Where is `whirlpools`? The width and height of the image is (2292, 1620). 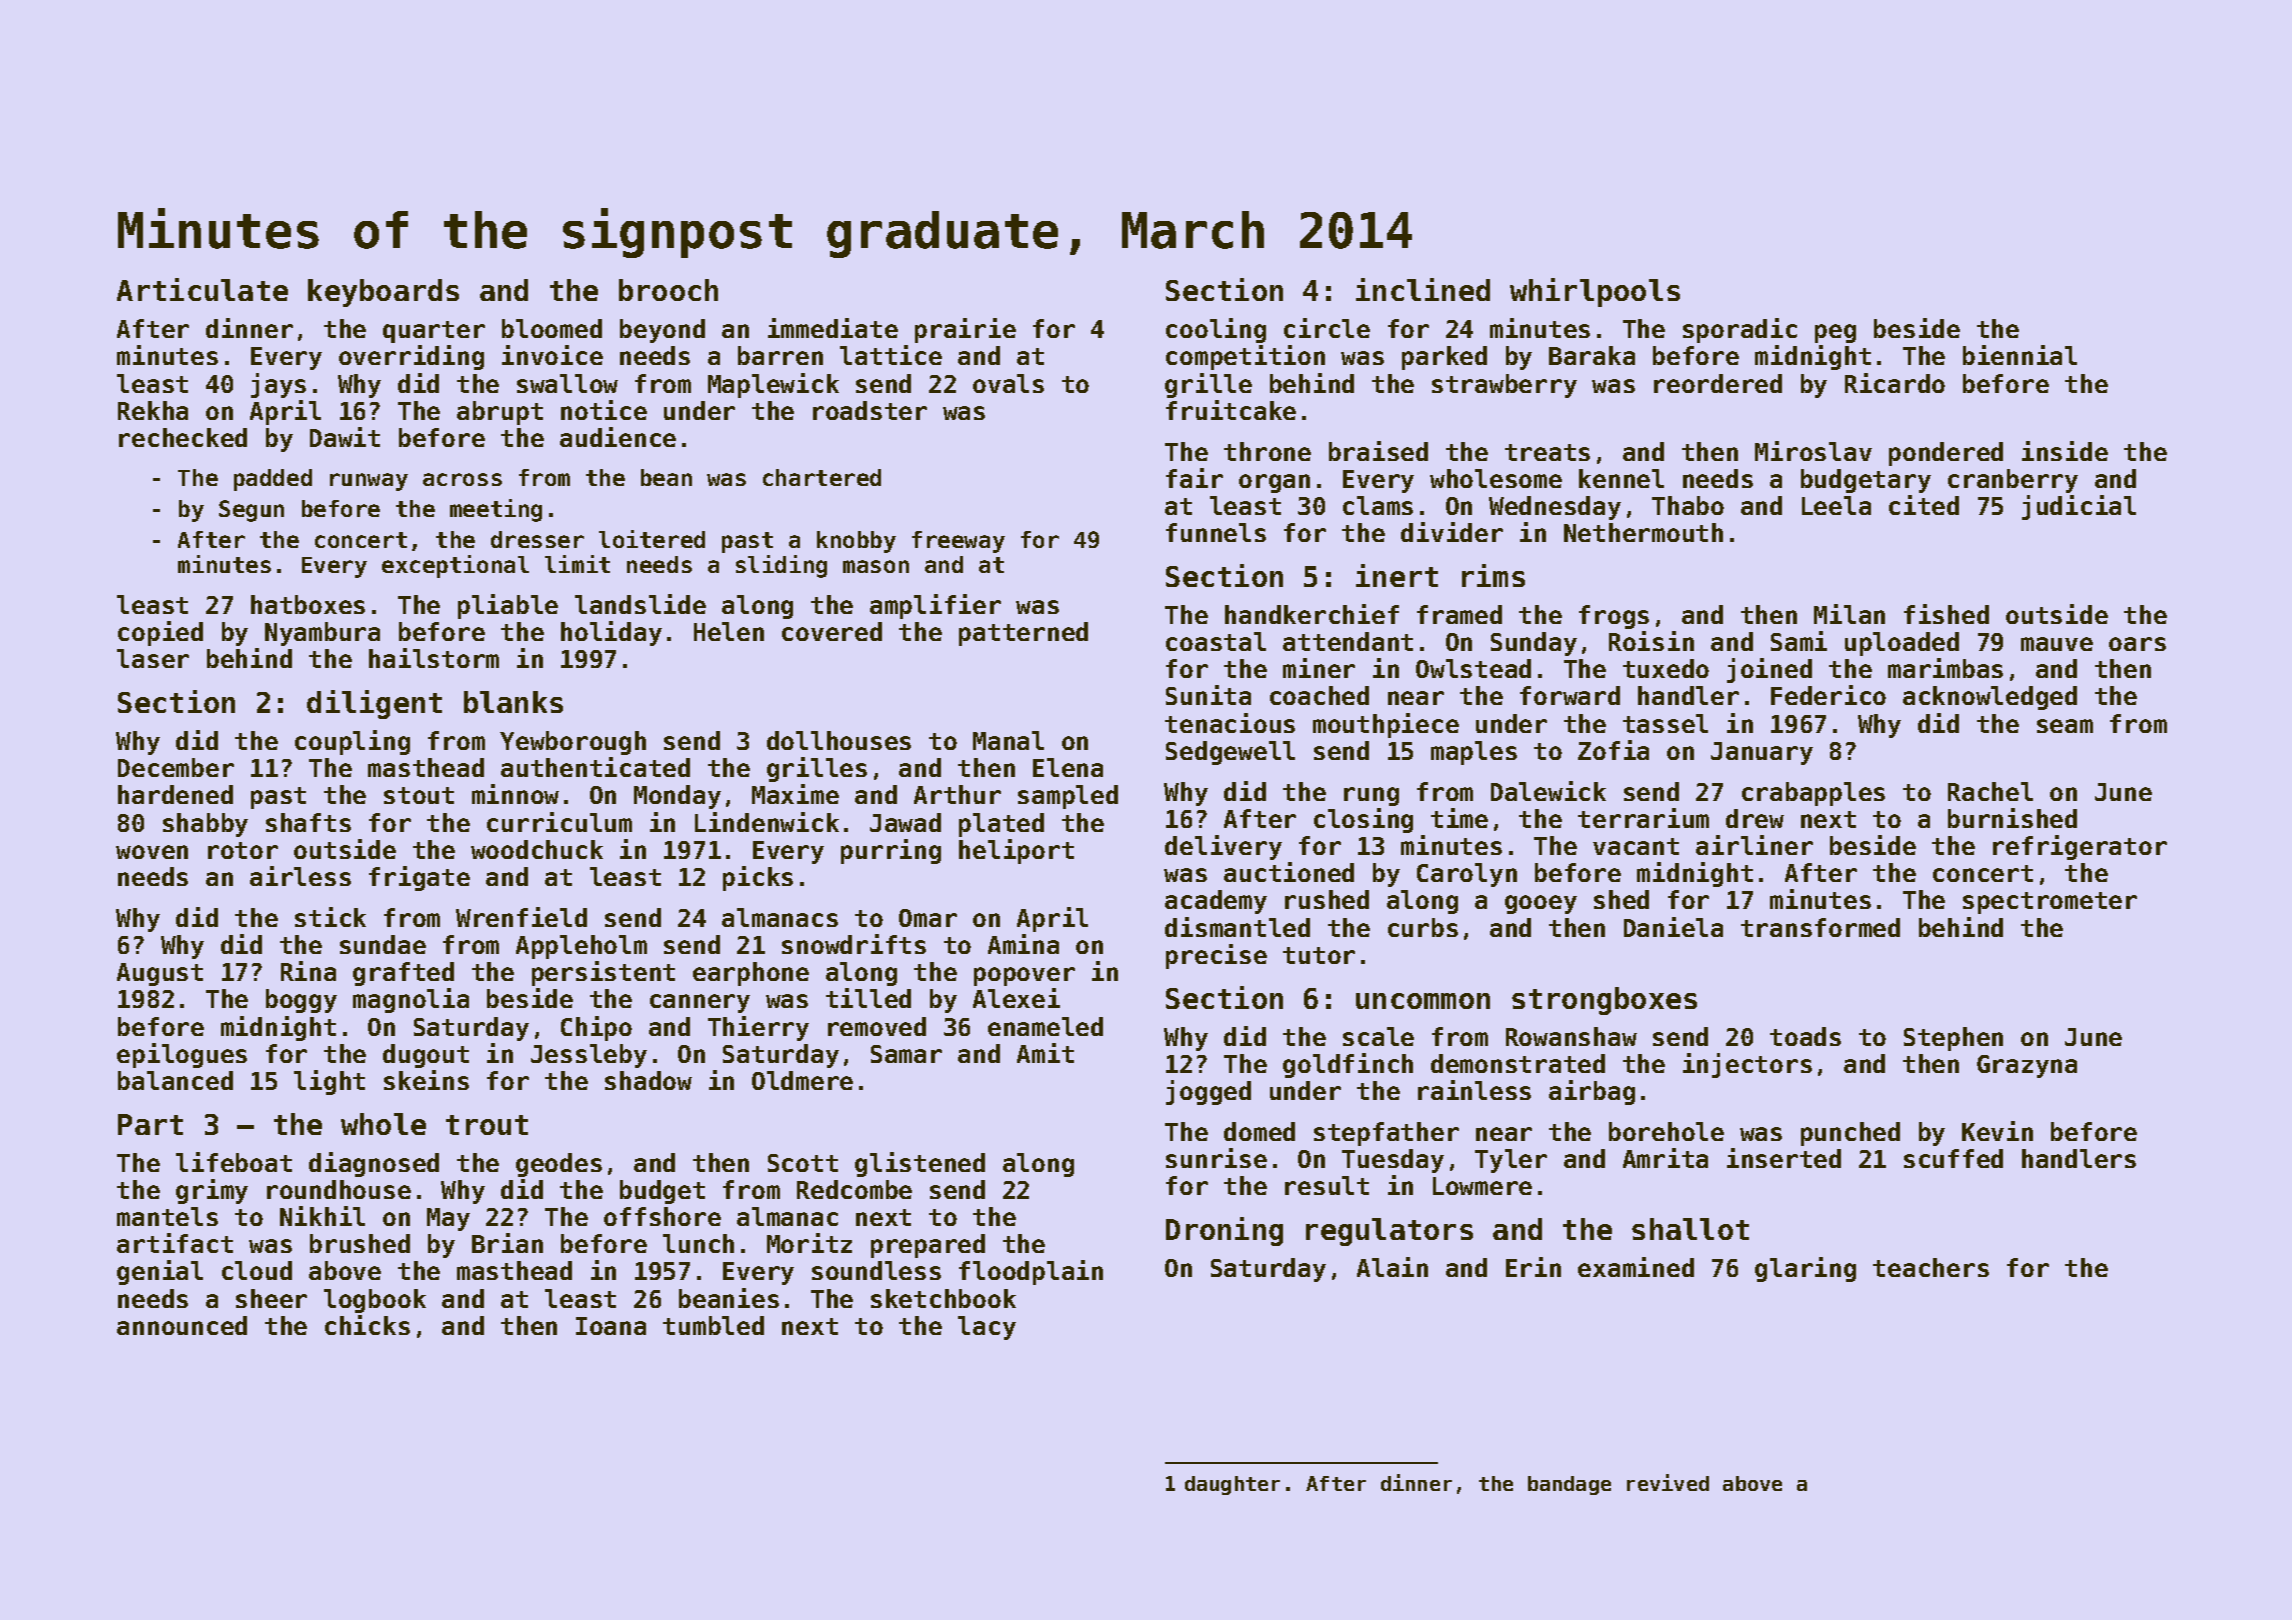
whirlpools is located at coordinates (1595, 292).
